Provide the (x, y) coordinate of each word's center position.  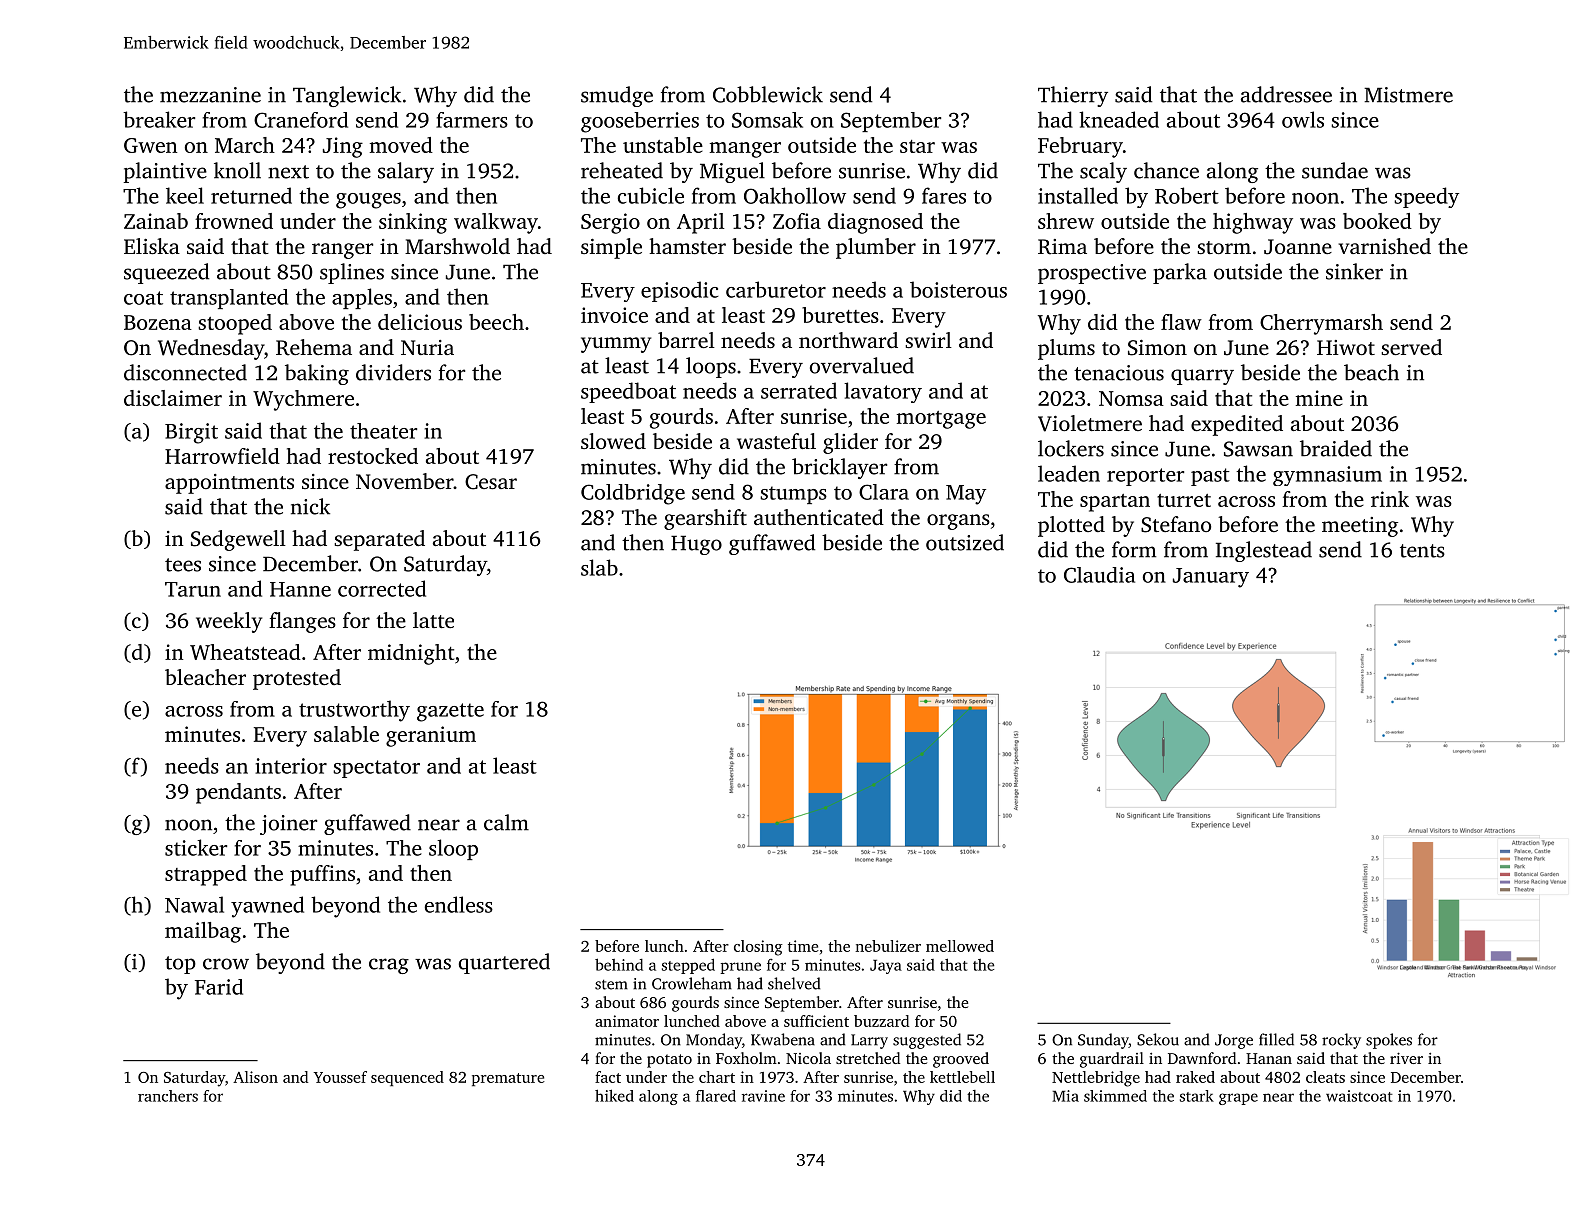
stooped (235, 324)
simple (611, 248)
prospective (1092, 274)
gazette (450, 712)
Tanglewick (347, 96)
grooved (961, 1060)
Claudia (1099, 575)
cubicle (651, 195)
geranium (431, 736)
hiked (614, 1095)
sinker (1354, 271)
